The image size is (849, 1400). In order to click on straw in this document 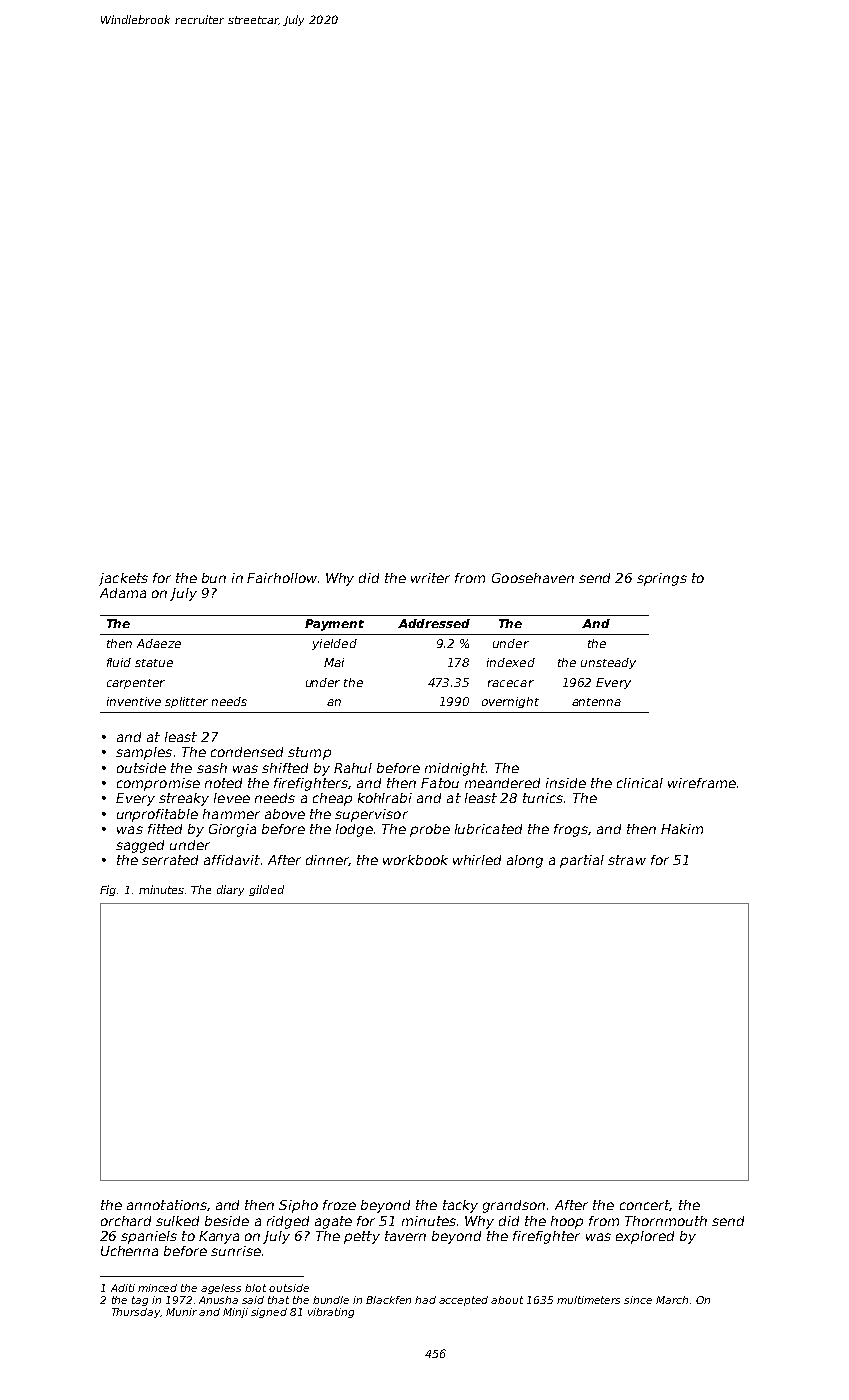, I will do `click(627, 860)`.
